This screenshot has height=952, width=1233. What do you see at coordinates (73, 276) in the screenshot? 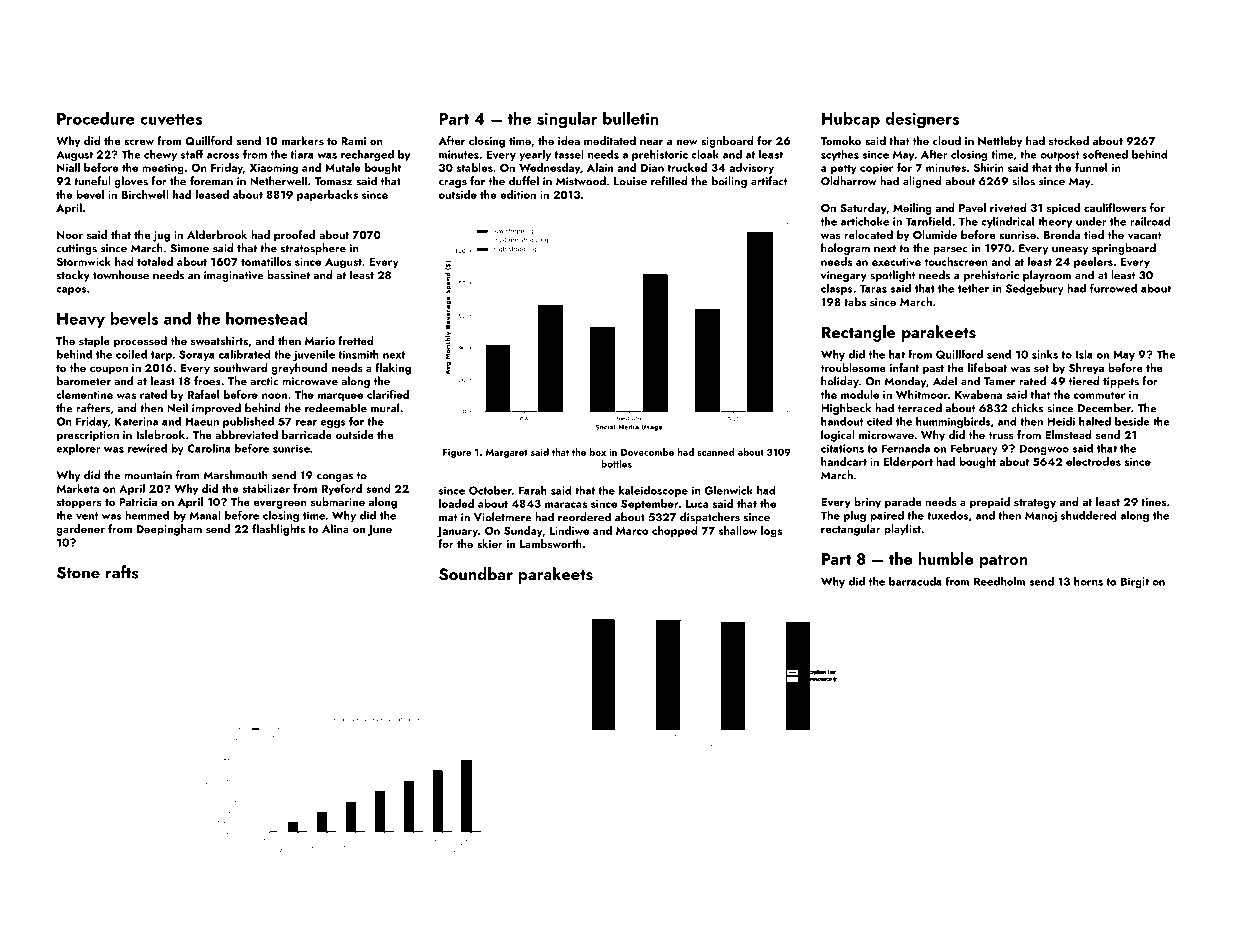
I see `stocky` at bounding box center [73, 276].
